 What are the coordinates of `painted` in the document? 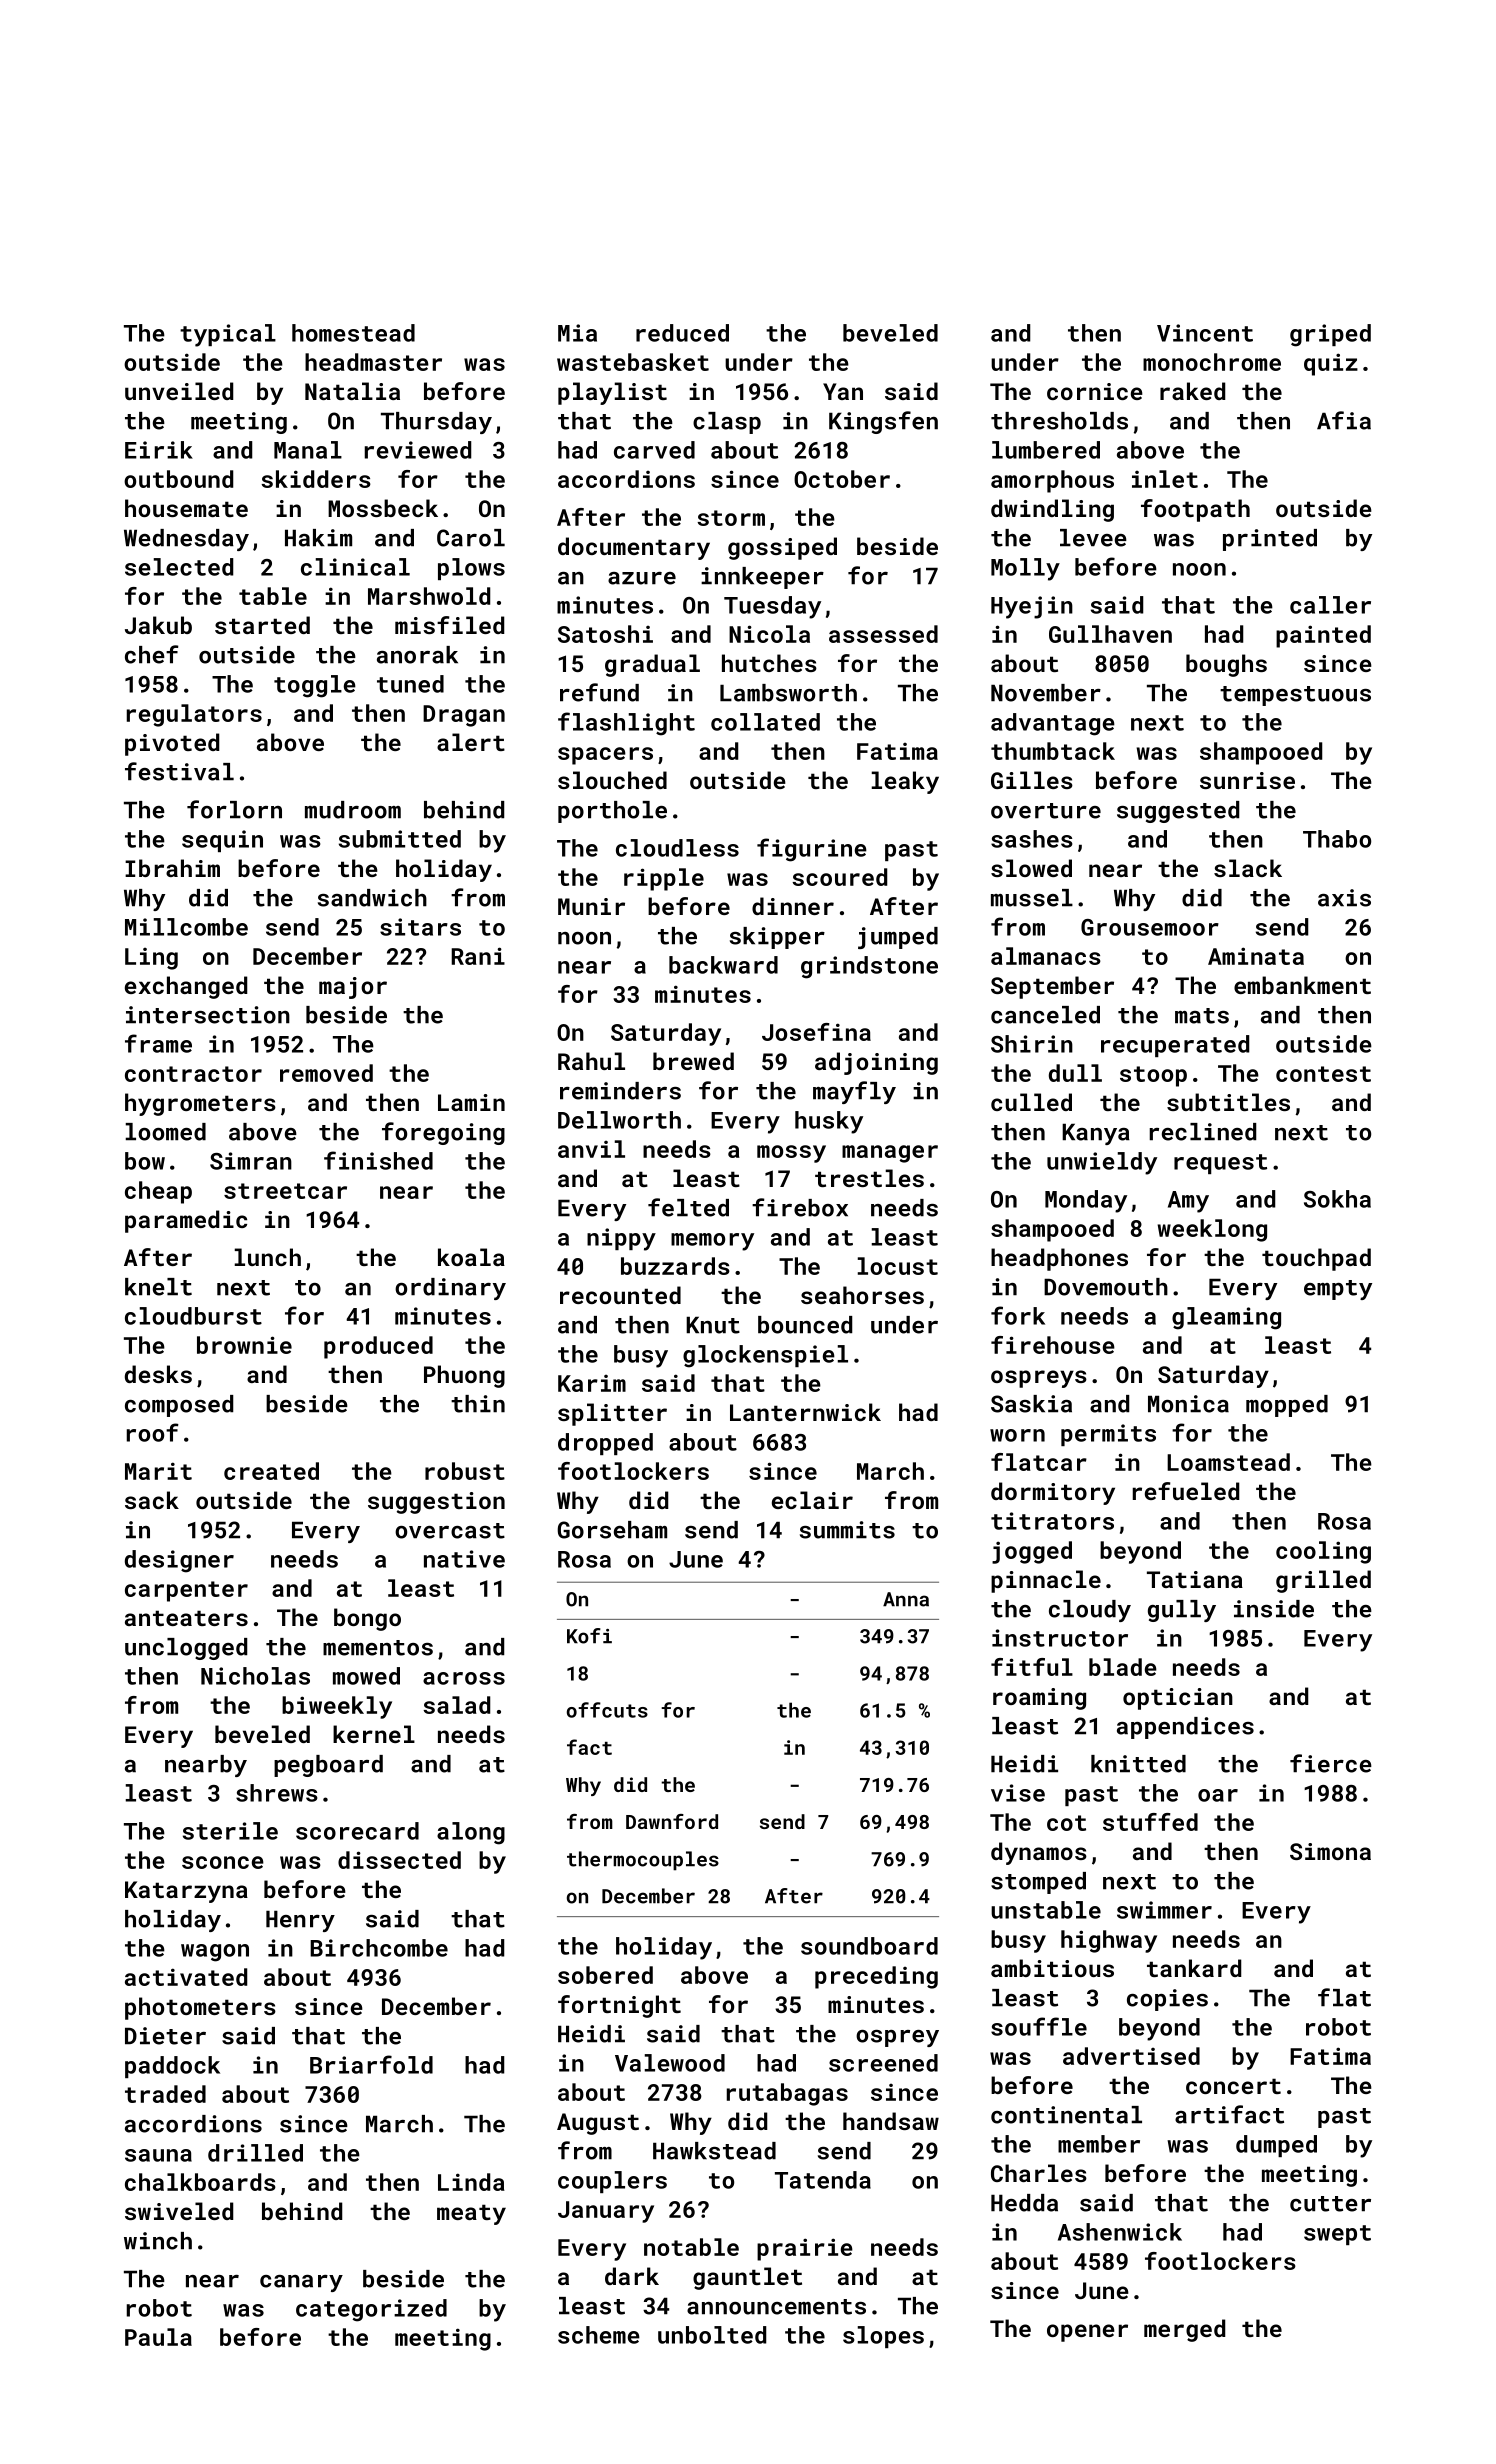 It's located at (1323, 636).
